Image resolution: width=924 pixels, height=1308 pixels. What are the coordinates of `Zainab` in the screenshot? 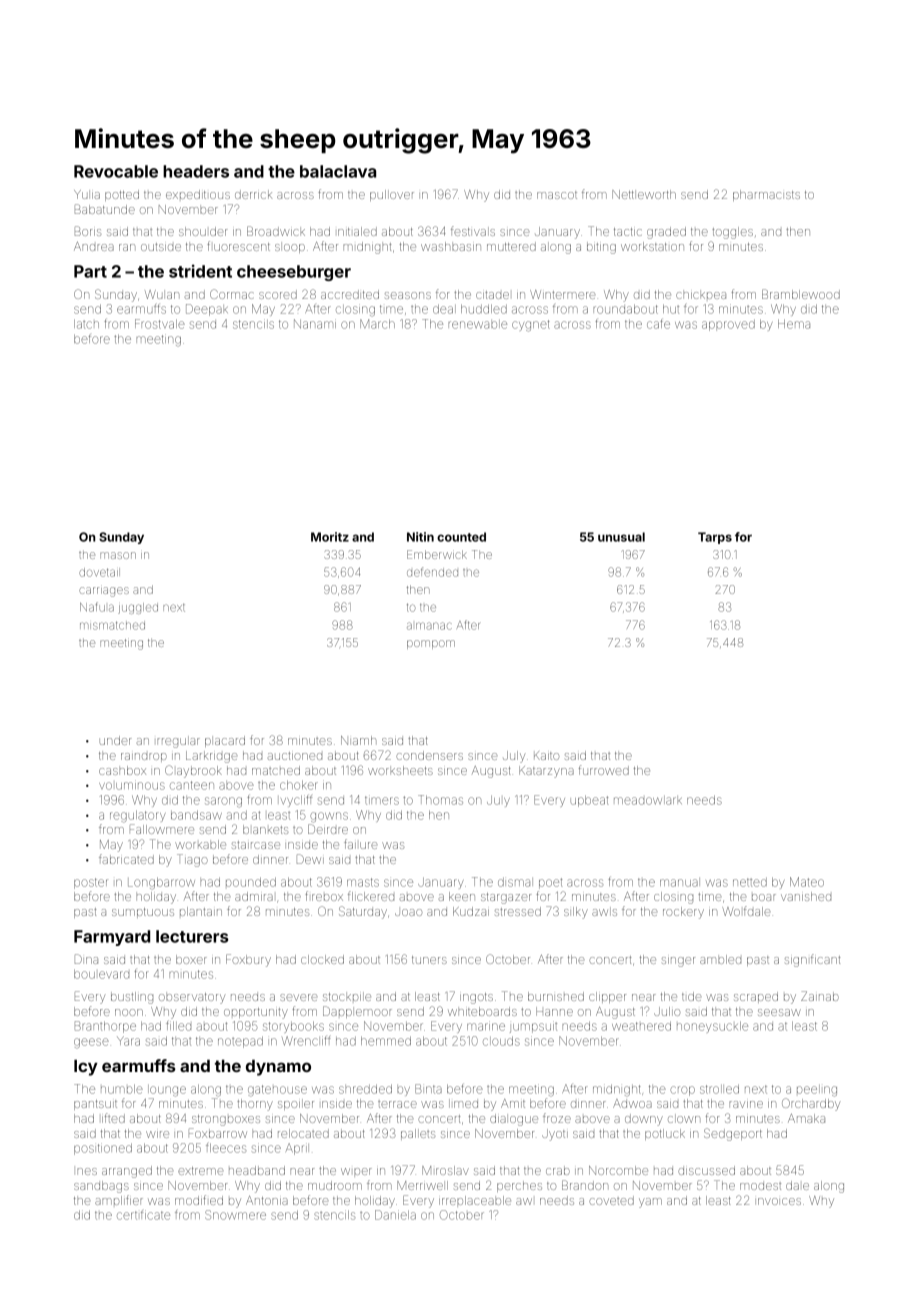 It's located at (820, 996).
